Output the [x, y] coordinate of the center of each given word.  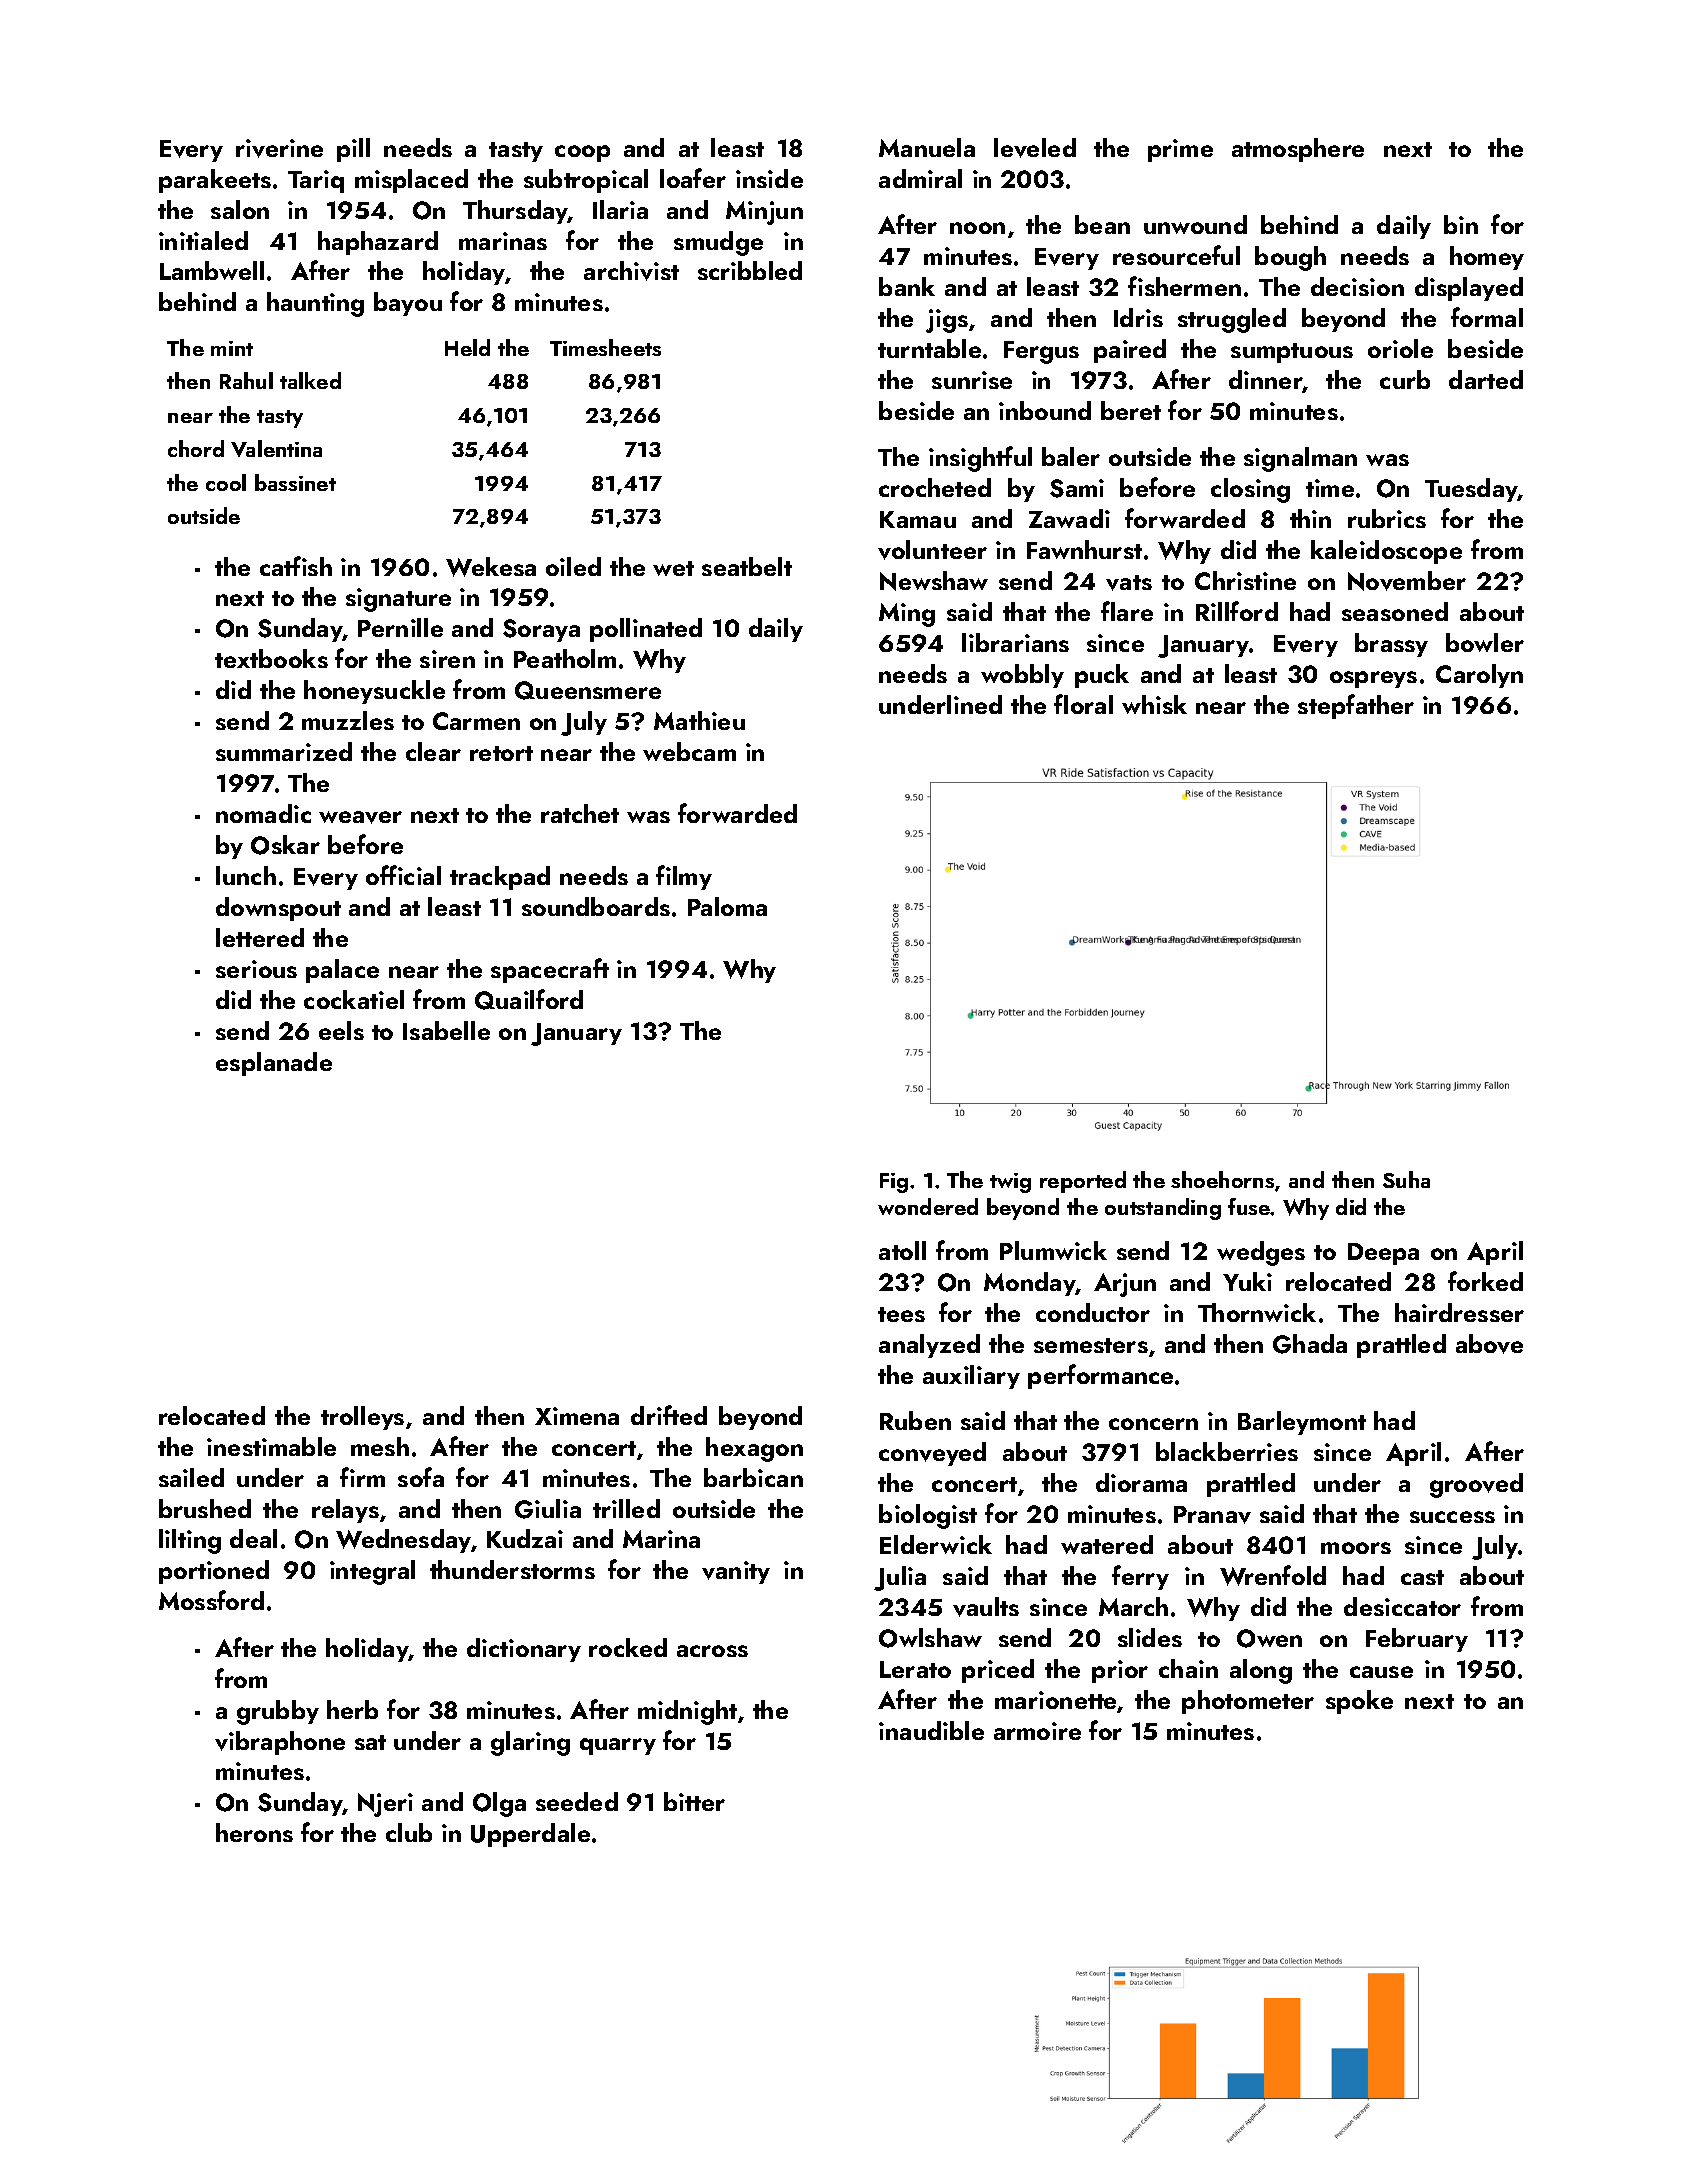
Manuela [927, 147]
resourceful [1176, 255]
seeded [577, 1801]
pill [353, 150]
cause [1381, 1672]
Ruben [915, 1420]
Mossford [211, 1600]
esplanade [274, 1064]
